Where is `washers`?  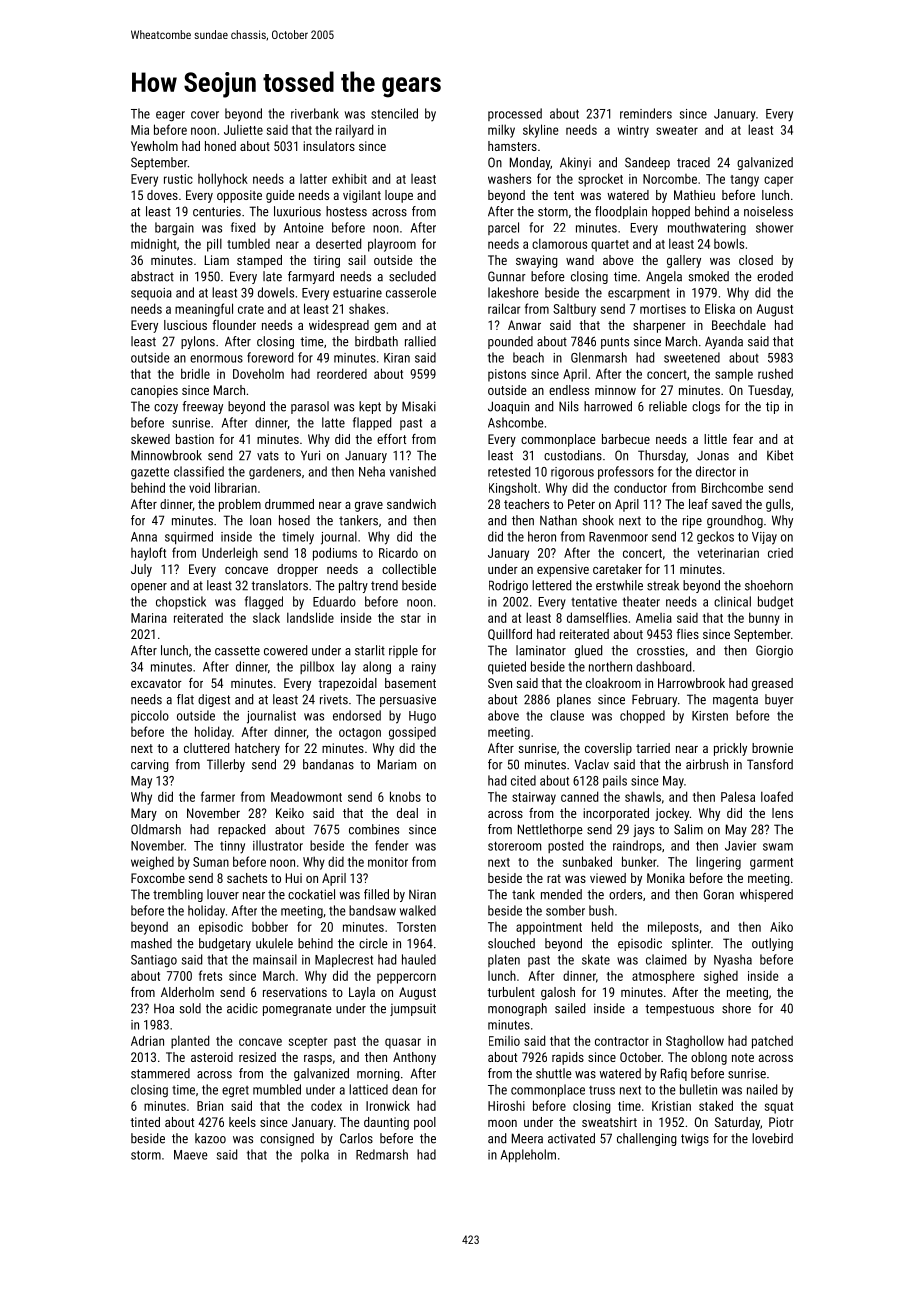
washers is located at coordinates (509, 178).
